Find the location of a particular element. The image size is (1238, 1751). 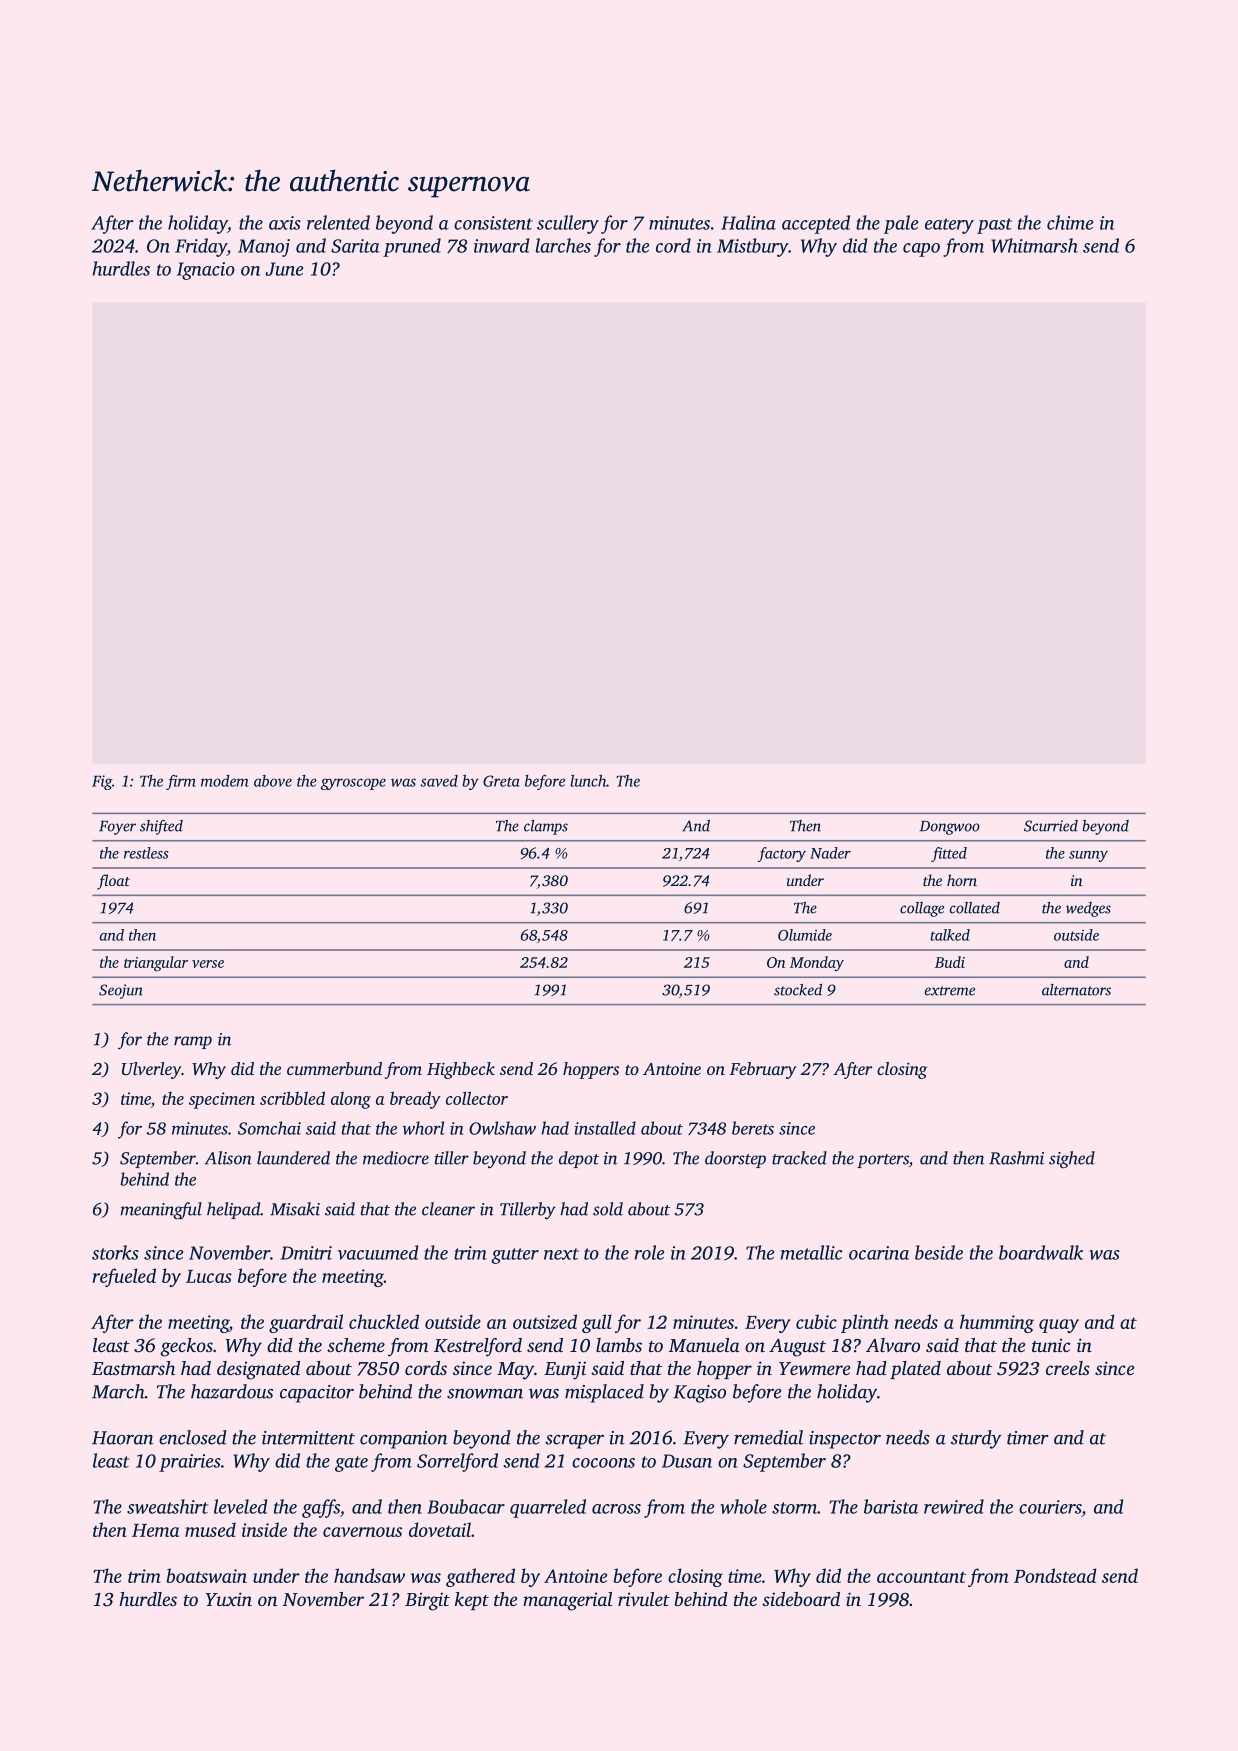

Fig is located at coordinates (102, 782).
